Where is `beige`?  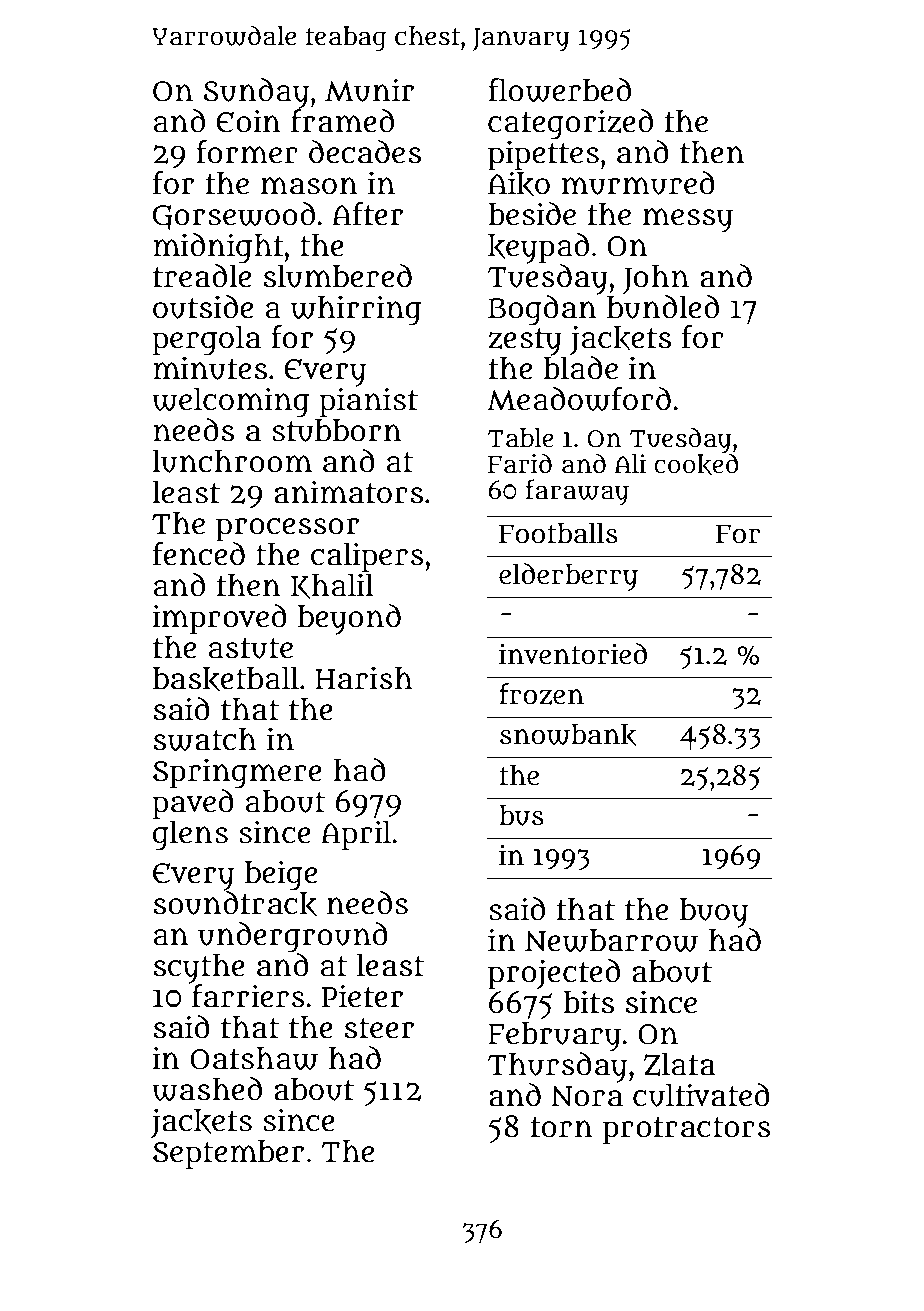 beige is located at coordinates (281, 875).
